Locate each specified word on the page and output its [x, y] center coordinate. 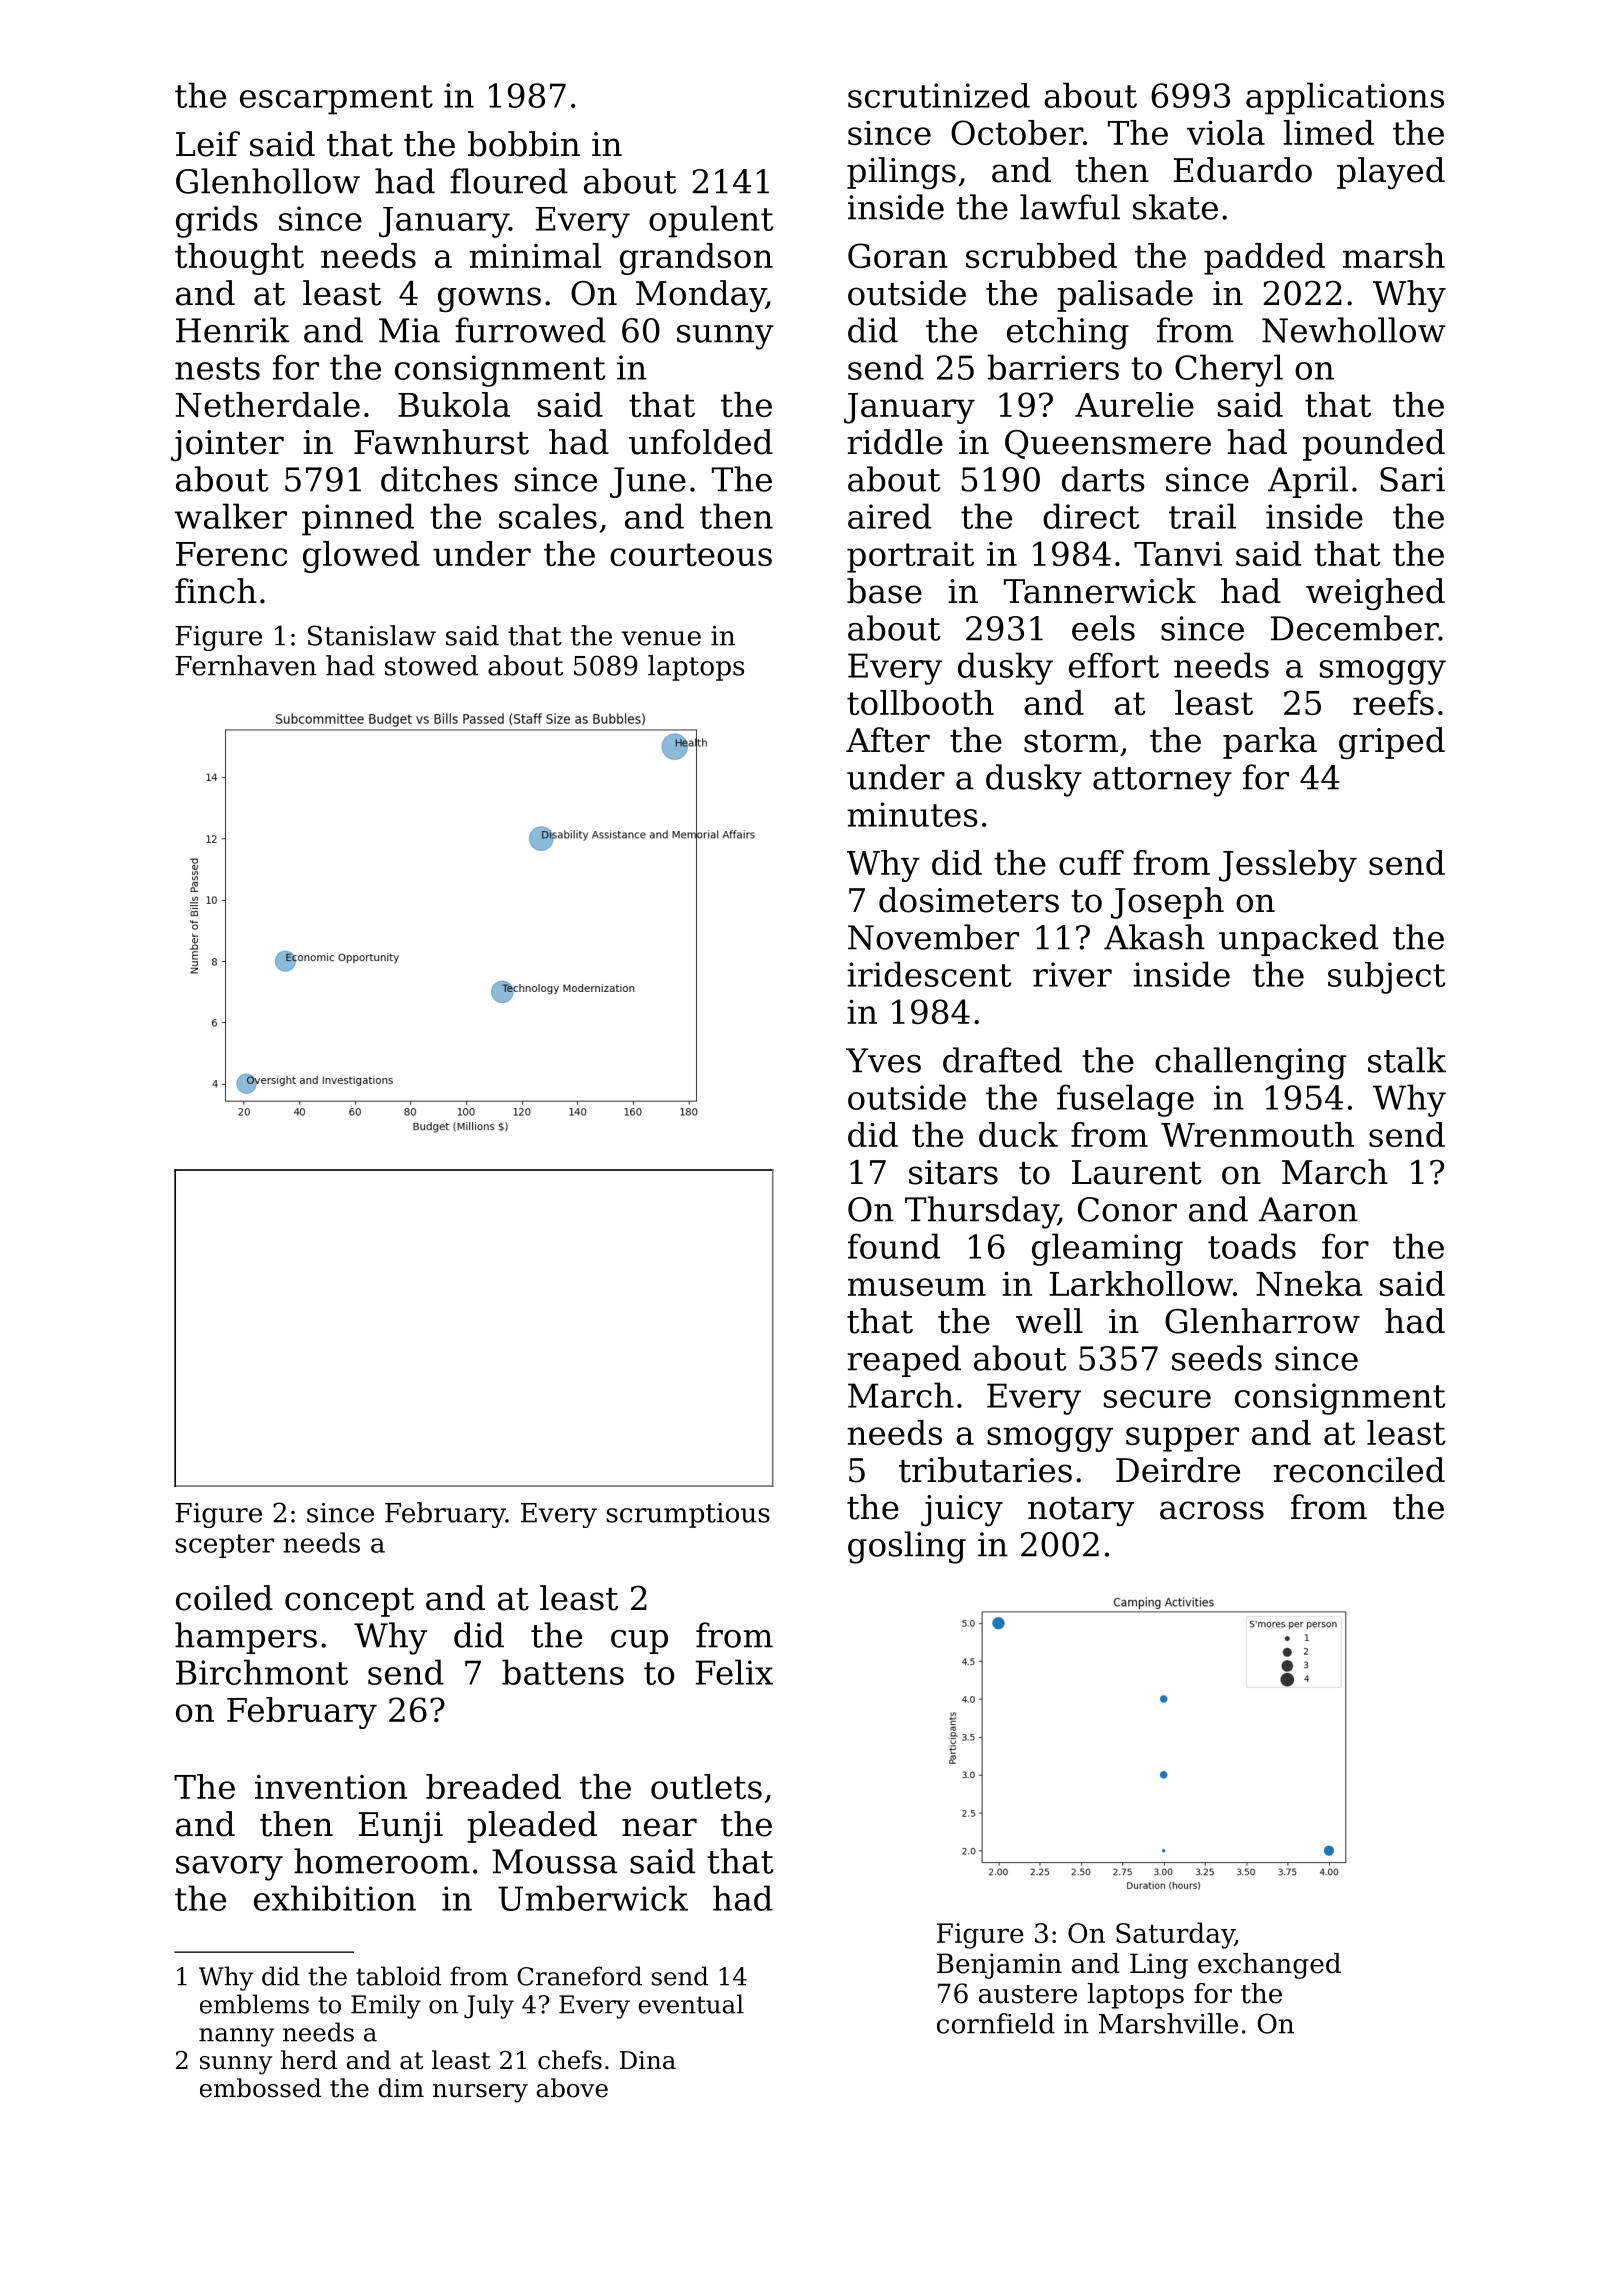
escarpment [336, 100]
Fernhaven [246, 665]
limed [1328, 132]
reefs [1393, 702]
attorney [1162, 782]
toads [1252, 1246]
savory [229, 1868]
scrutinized [939, 95]
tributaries [985, 1470]
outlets [706, 1786]
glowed [361, 557]
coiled [224, 1598]
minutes [912, 814]
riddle [895, 442]
